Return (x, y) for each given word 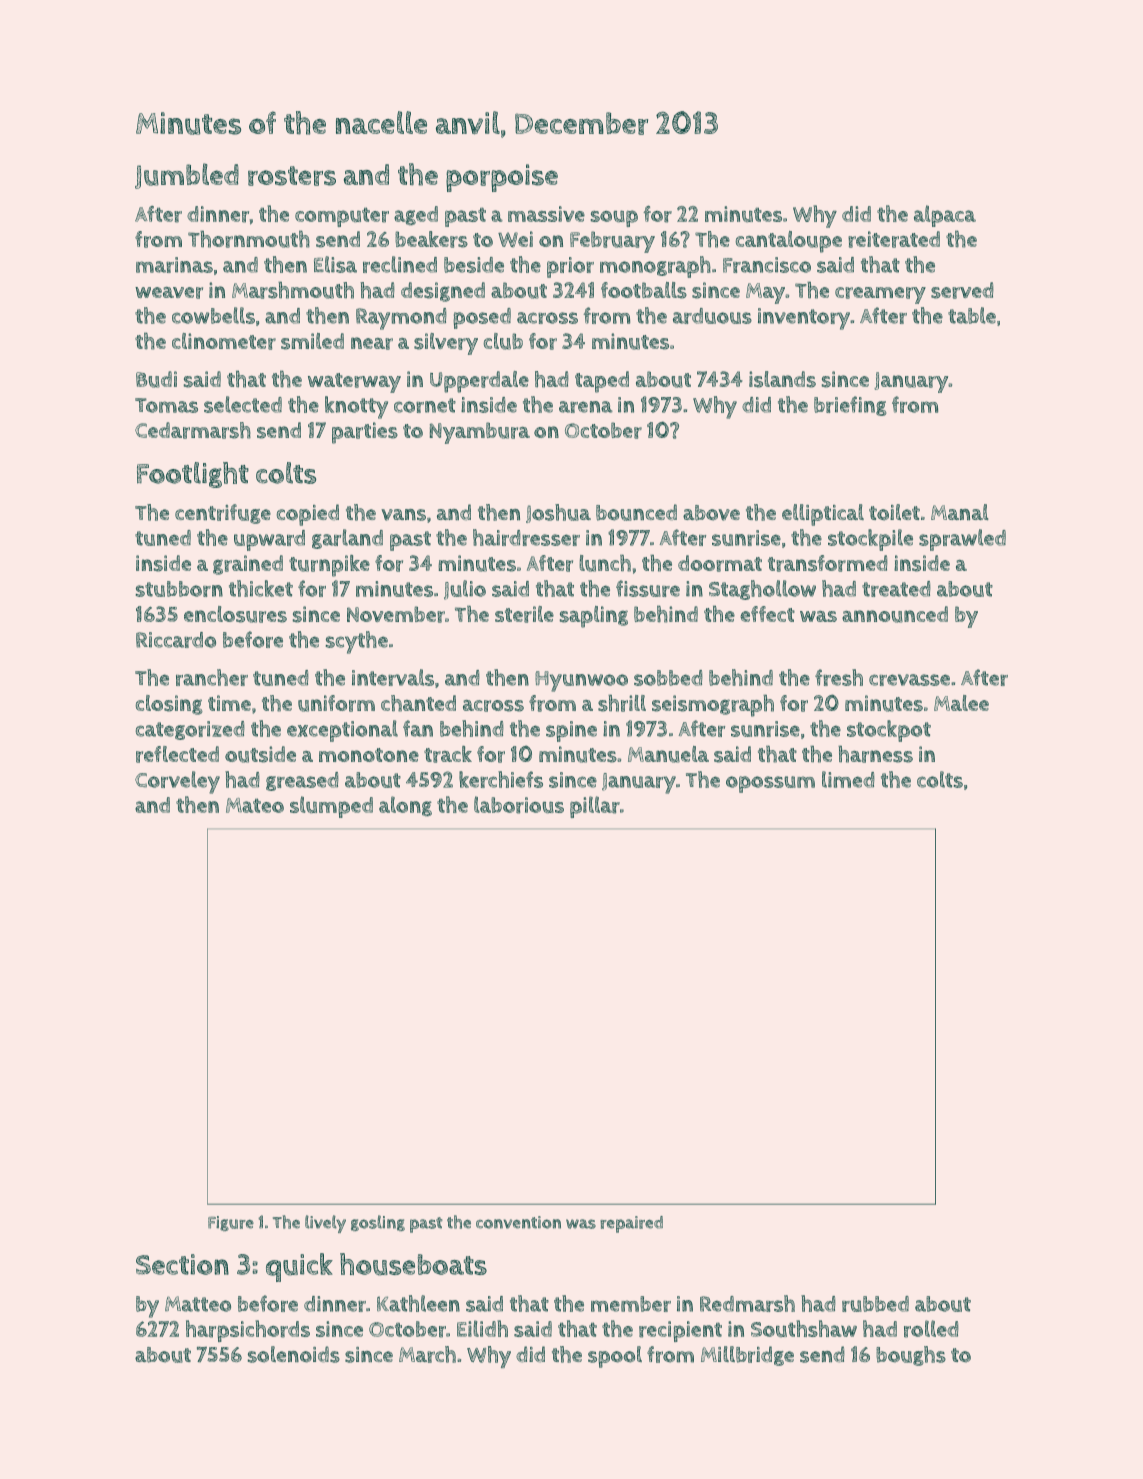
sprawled (962, 540)
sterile (524, 614)
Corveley (177, 782)
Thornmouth (249, 239)
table (972, 315)
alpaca (945, 216)
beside (474, 265)
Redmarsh (747, 1303)
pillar (595, 807)
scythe (357, 642)
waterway (354, 383)
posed (482, 318)
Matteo (198, 1304)
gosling (378, 1223)
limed (848, 779)
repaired (631, 1224)
